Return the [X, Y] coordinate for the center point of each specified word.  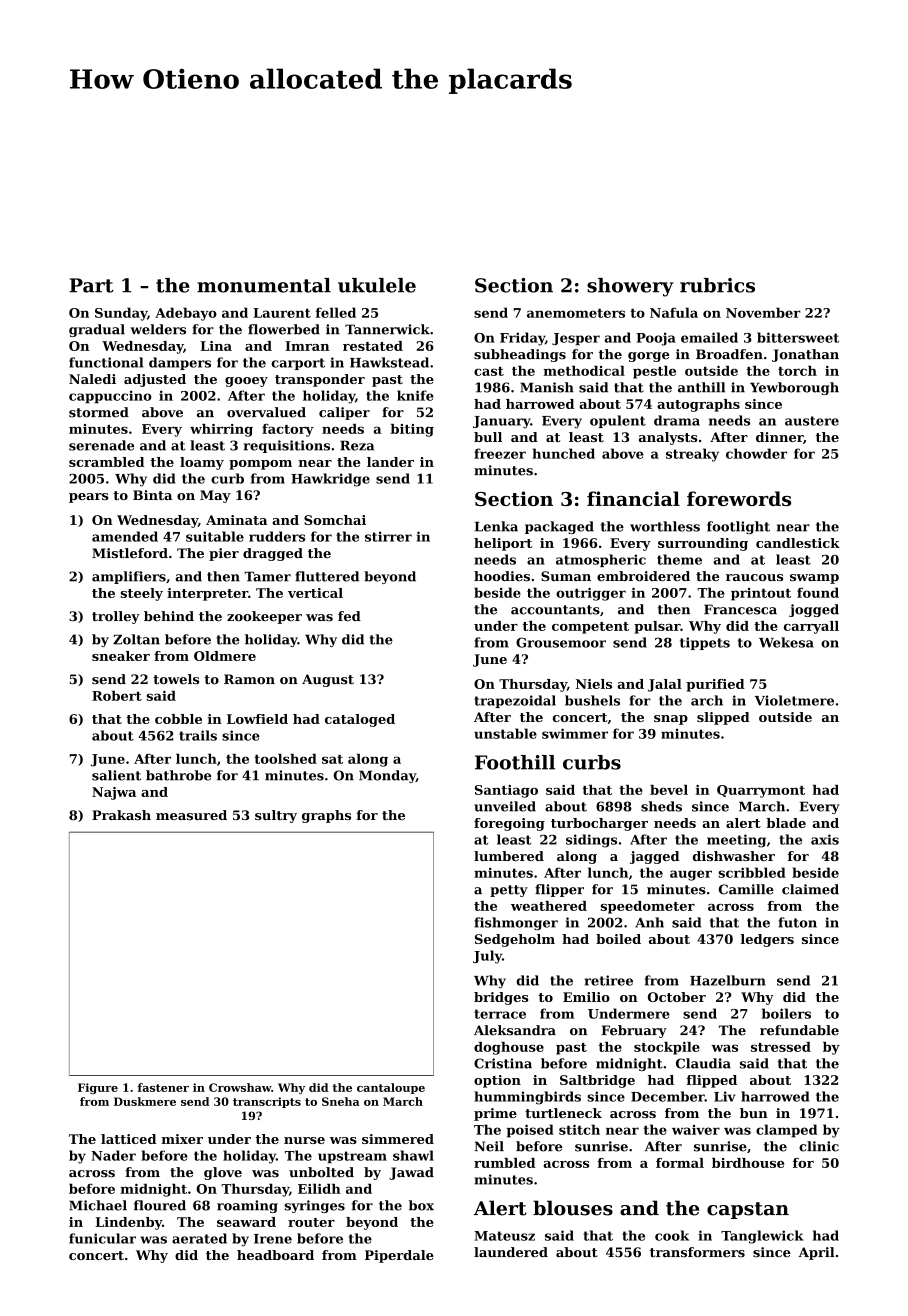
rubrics [717, 285]
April [816, 1253]
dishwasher [734, 856]
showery [630, 287]
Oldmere [225, 656]
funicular [102, 1238]
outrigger [591, 594]
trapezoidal [515, 701]
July [487, 957]
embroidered [643, 576]
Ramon [249, 679]
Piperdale [399, 1256]
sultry [276, 816]
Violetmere [794, 700]
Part [91, 285]
